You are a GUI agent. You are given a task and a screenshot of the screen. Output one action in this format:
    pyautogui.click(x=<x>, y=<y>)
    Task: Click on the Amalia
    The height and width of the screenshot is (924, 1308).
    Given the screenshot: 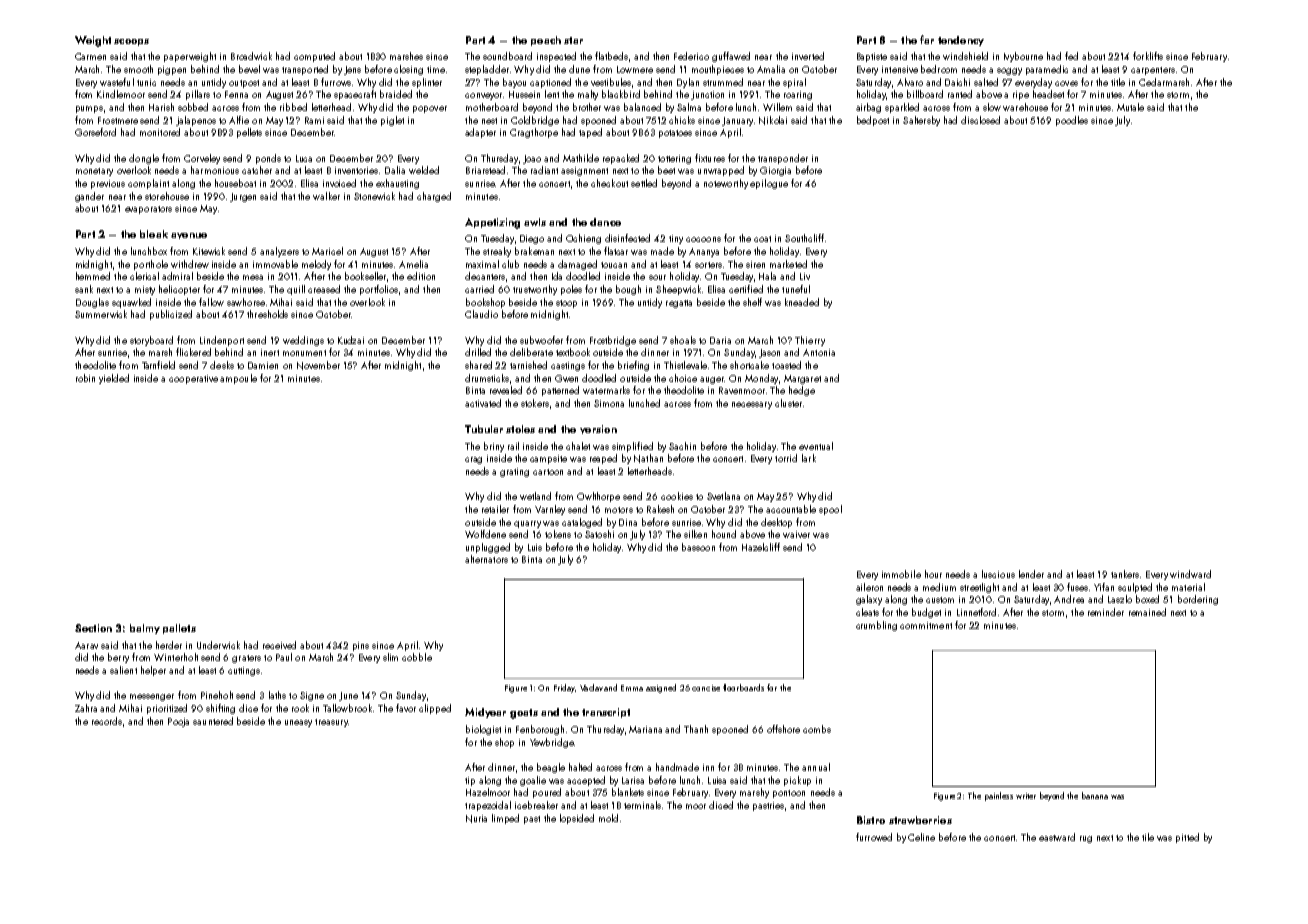 What is the action you would take?
    pyautogui.click(x=771, y=69)
